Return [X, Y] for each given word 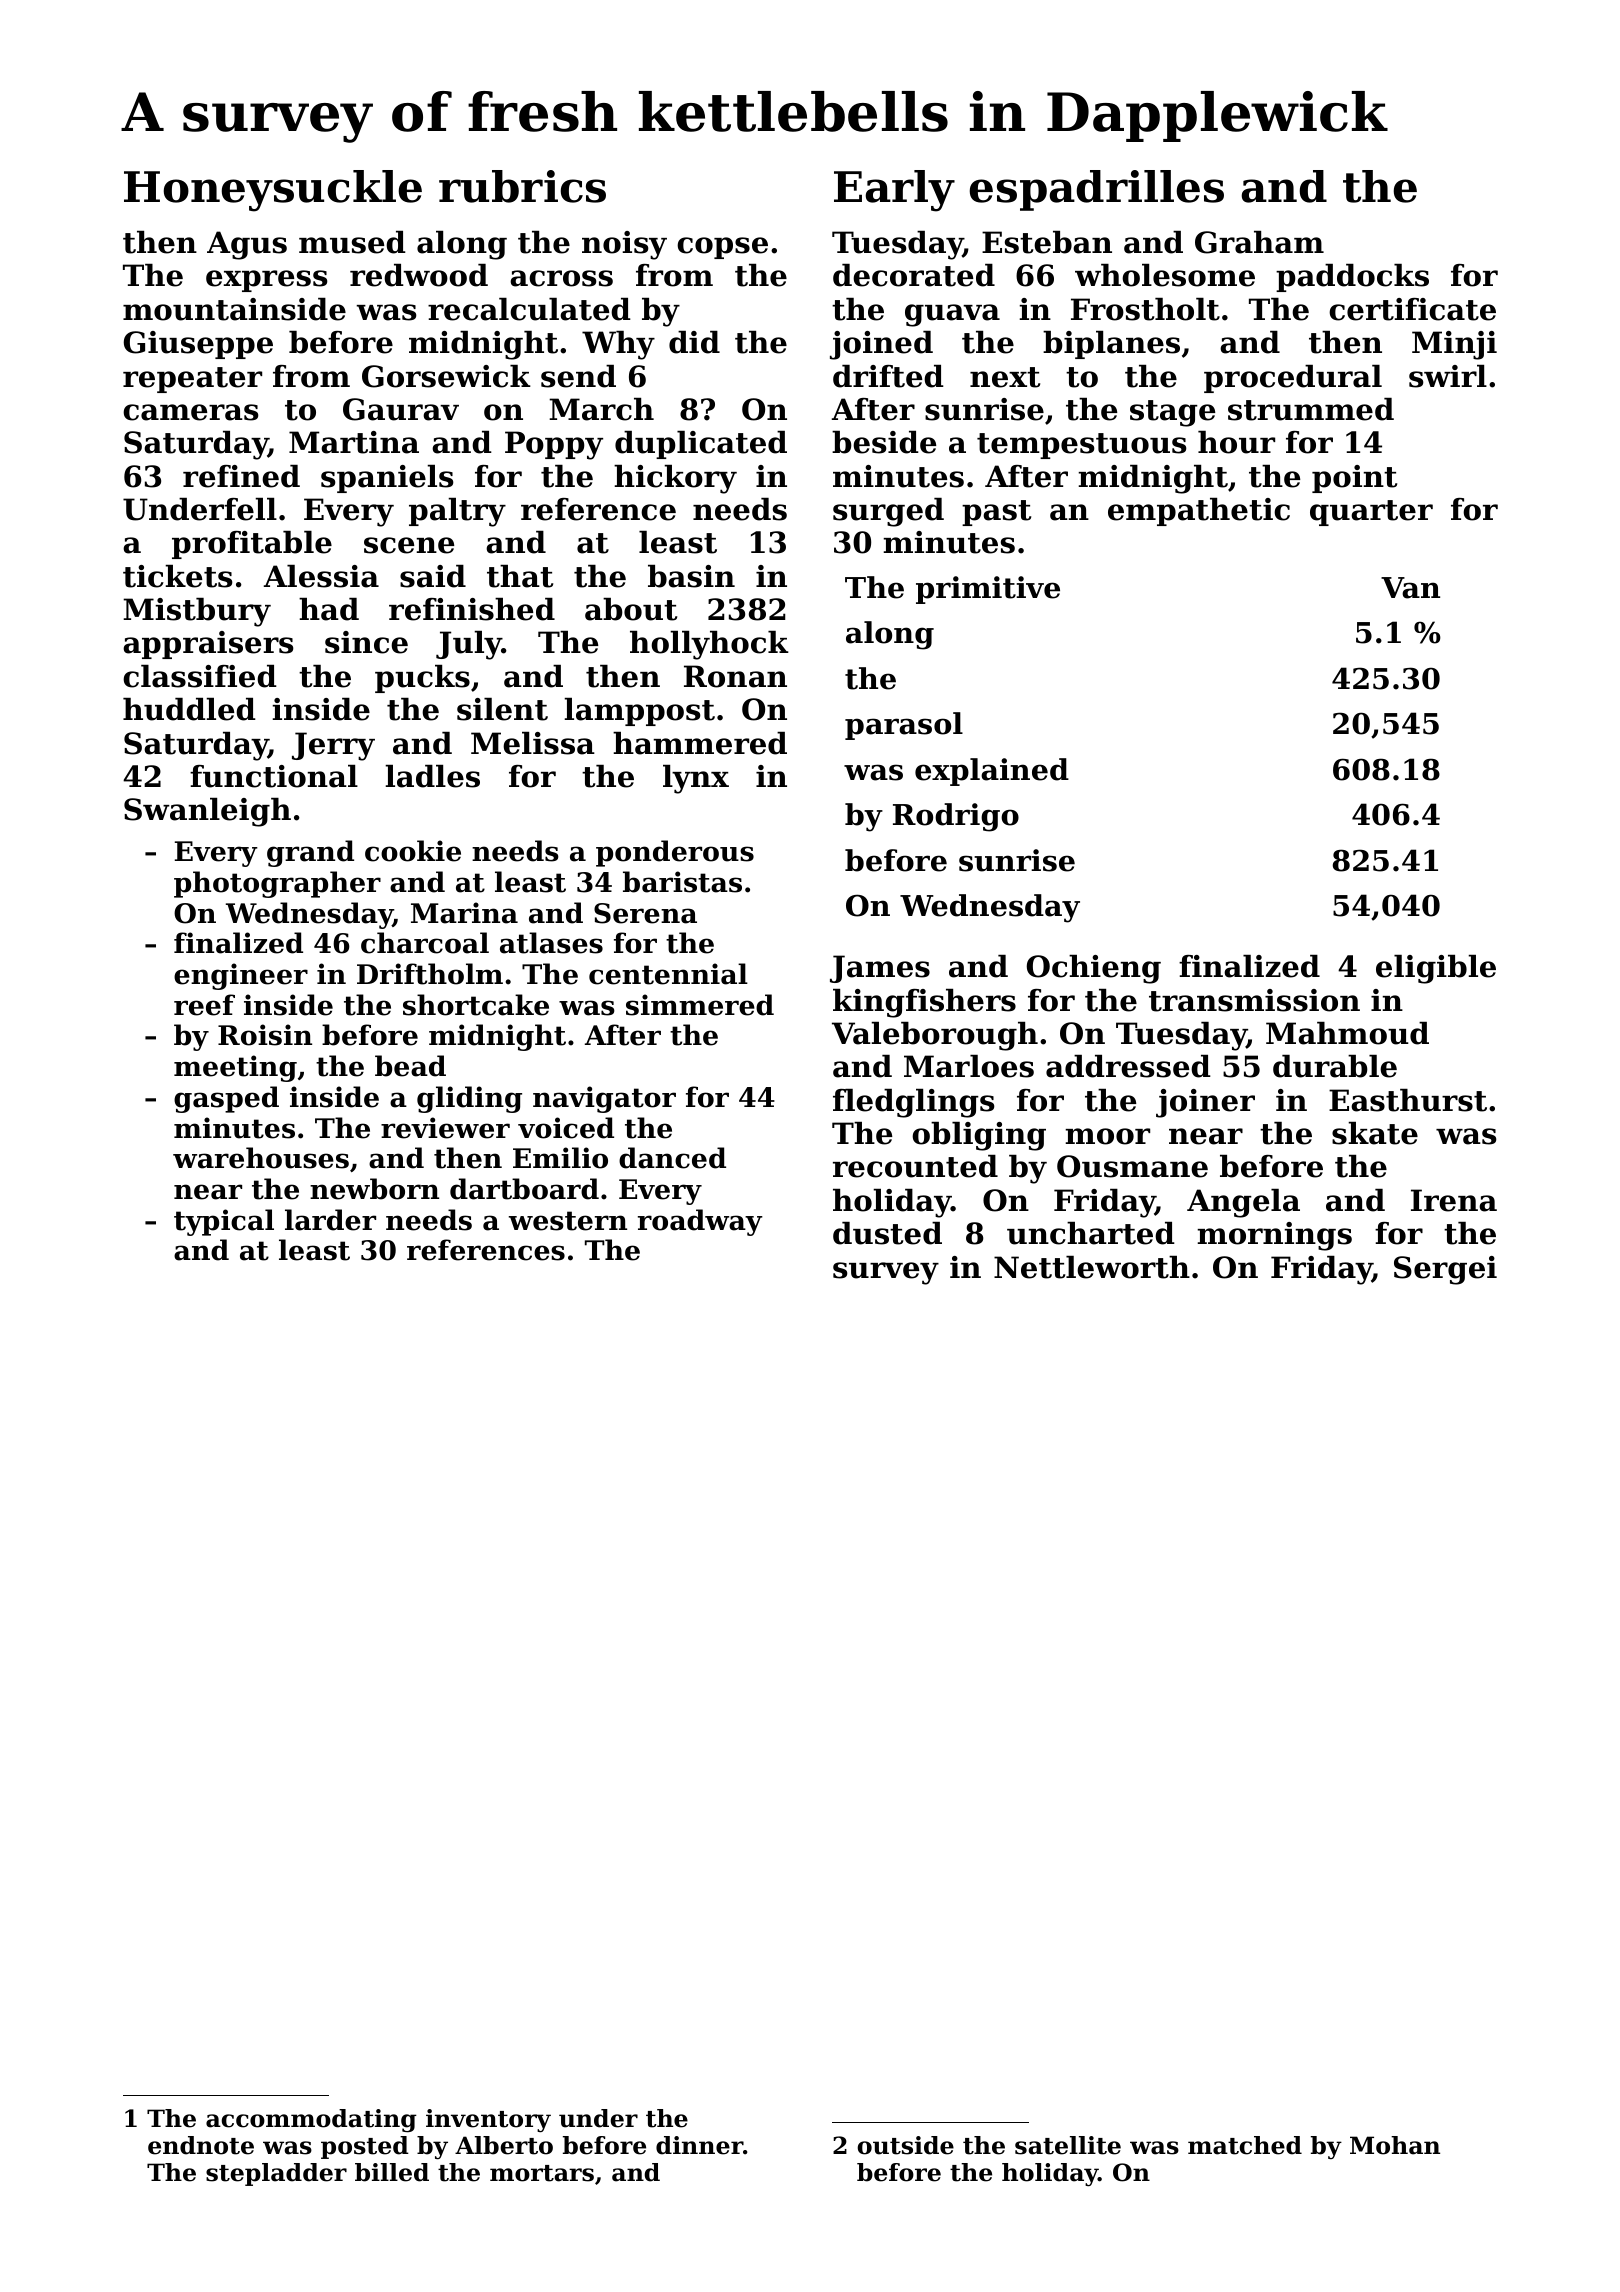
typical [224, 1222]
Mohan [1395, 2145]
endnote [201, 2145]
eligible [1436, 969]
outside [905, 2145]
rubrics [522, 186]
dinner [699, 2145]
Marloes [969, 1066]
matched [1245, 2145]
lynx [696, 779]
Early [894, 191]
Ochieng [1094, 969]
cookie [413, 851]
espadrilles [1096, 190]
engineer [241, 976]
